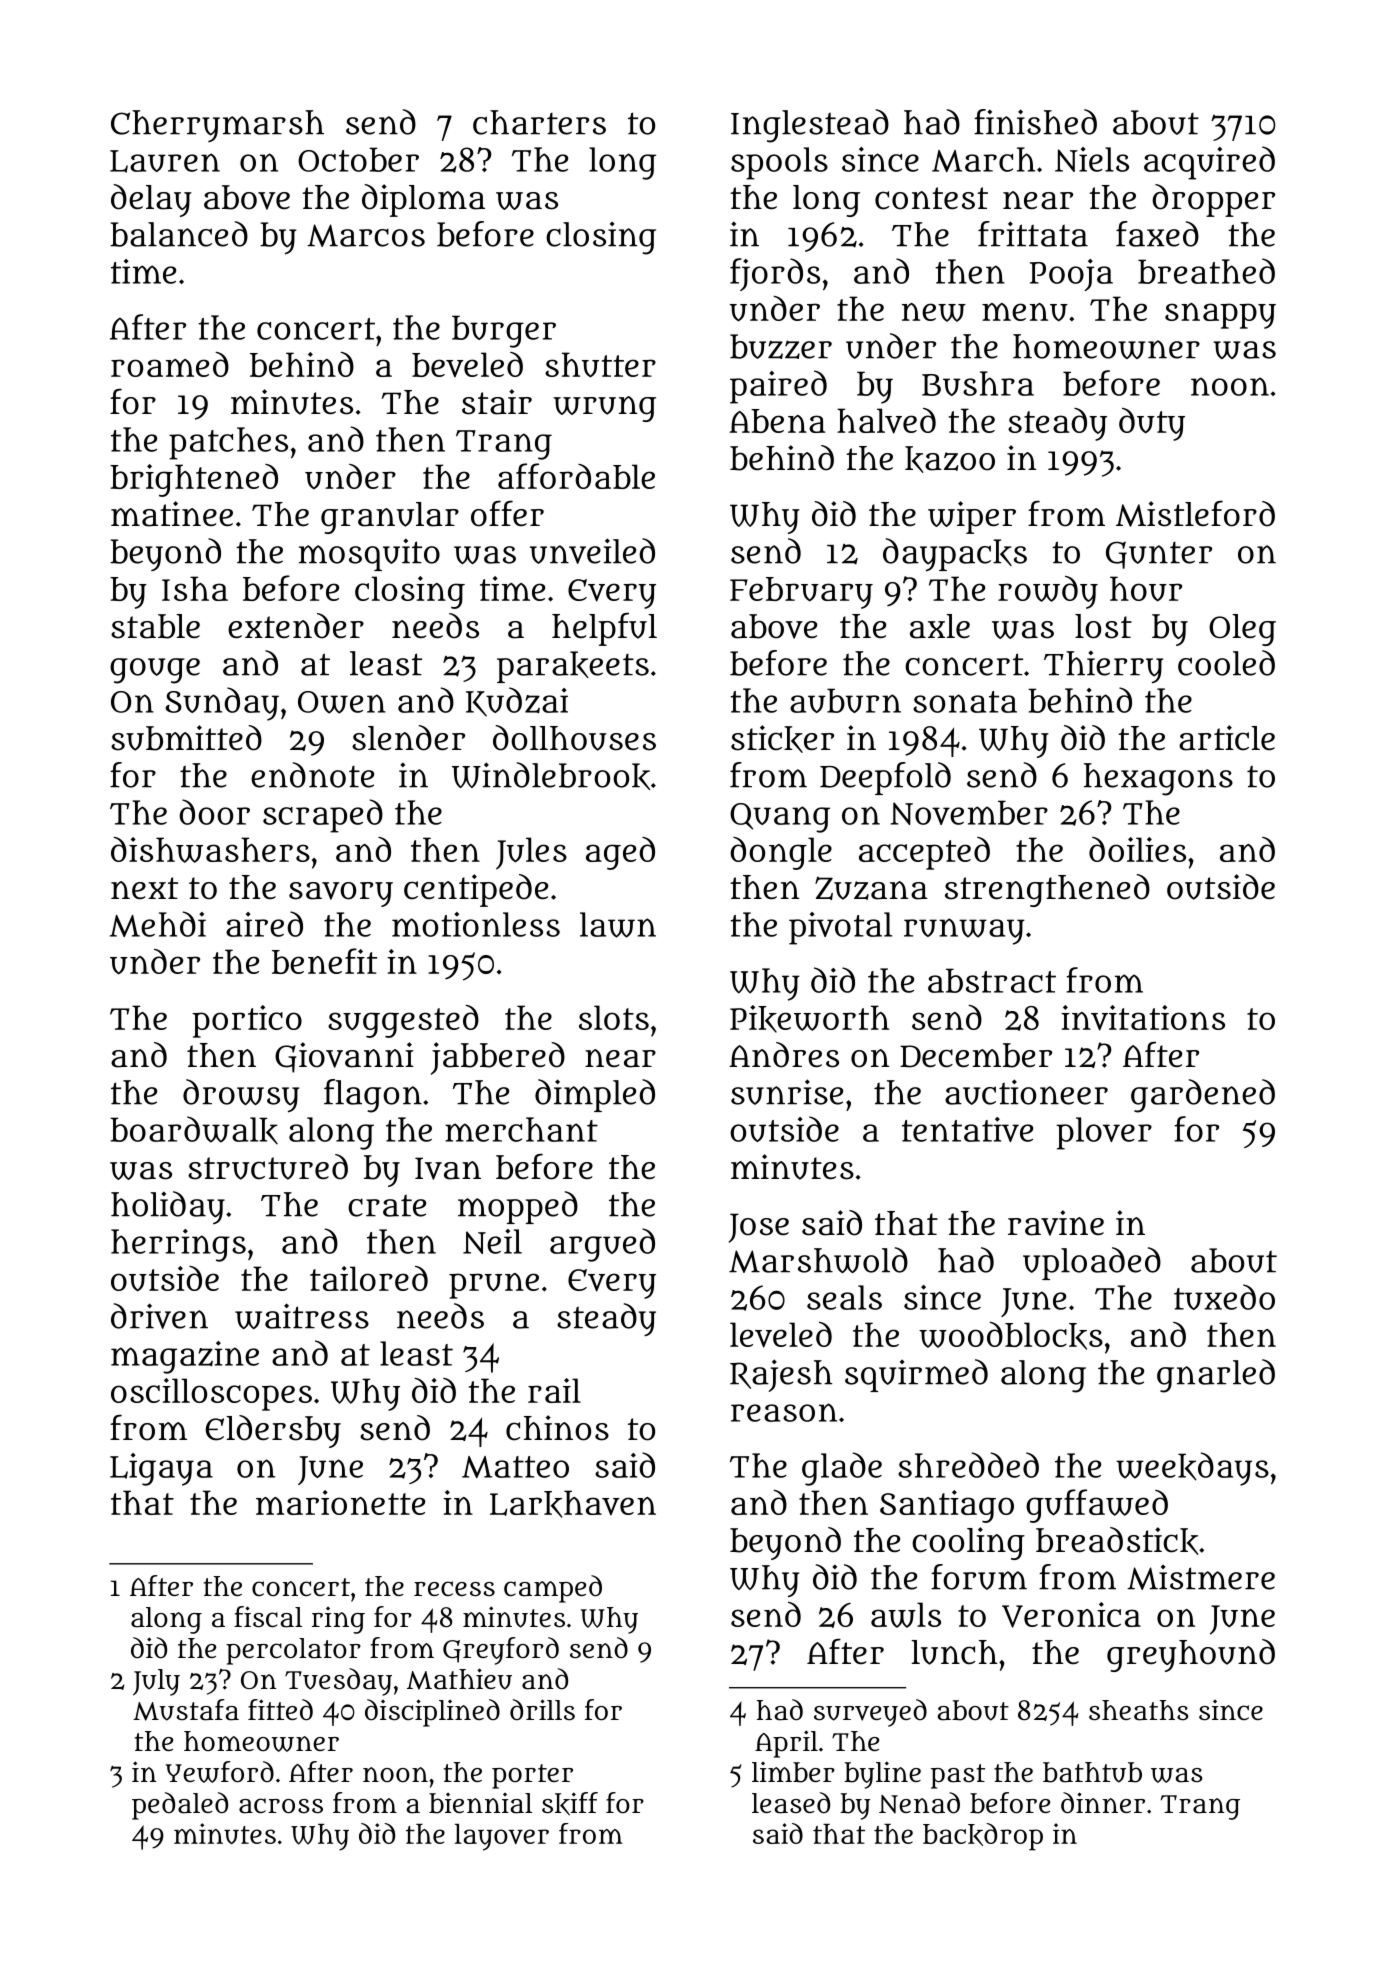 The height and width of the page is (1969, 1386). Describe the element at coordinates (779, 163) in the page. I see `spools` at that location.
